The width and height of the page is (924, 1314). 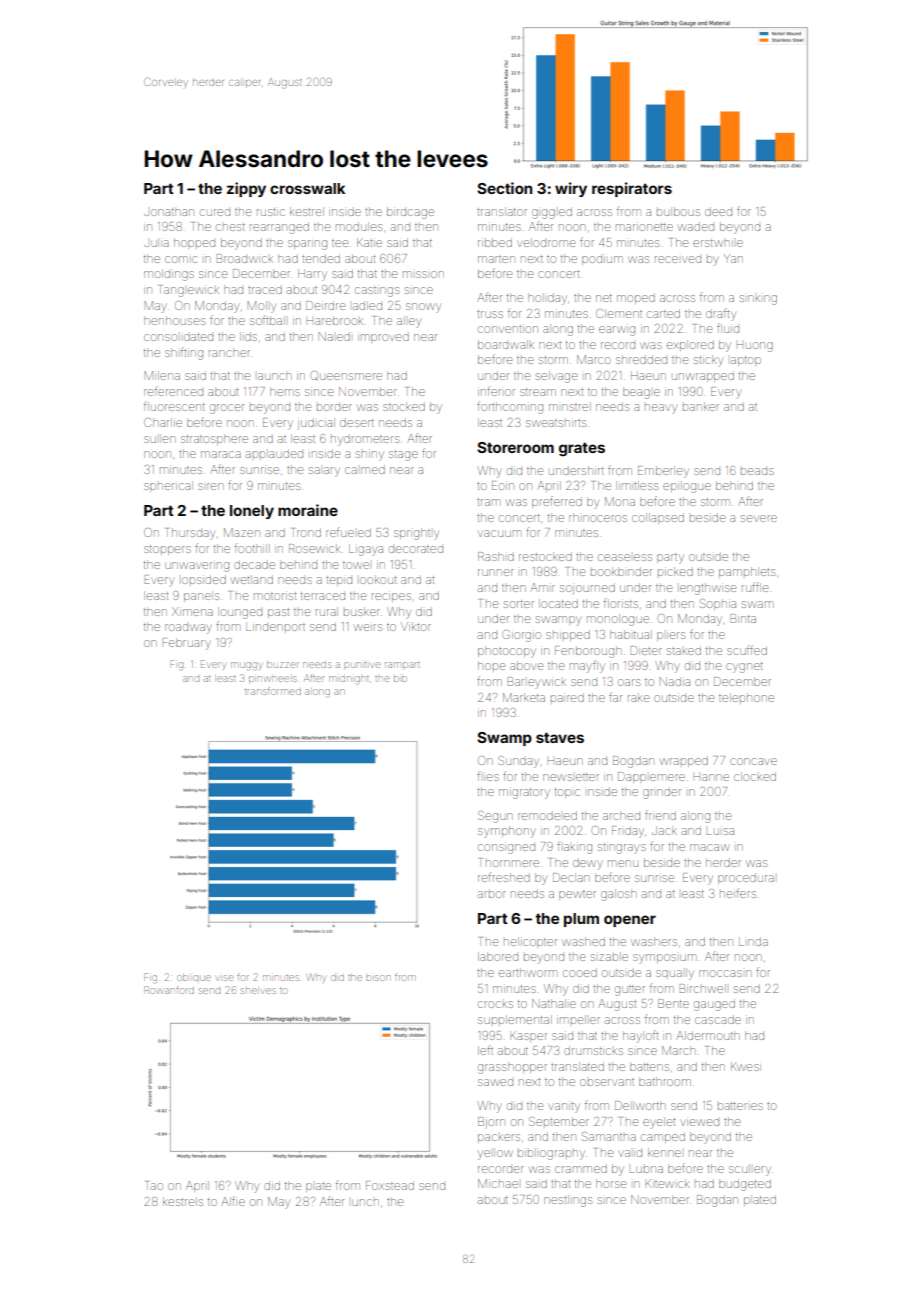 I want to click on budgeted, so click(x=745, y=1185).
